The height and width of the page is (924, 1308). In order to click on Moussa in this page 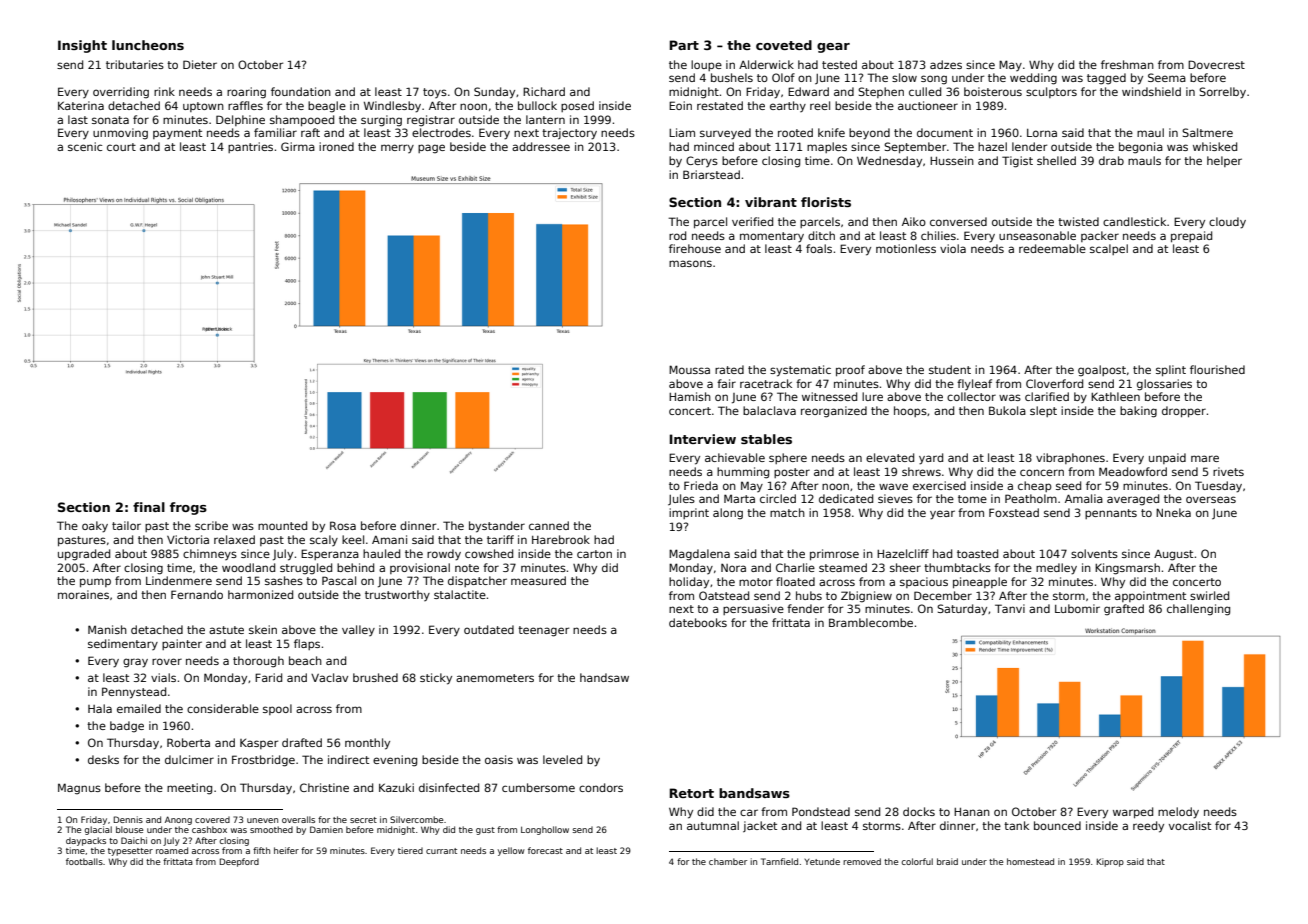, I will do `click(689, 369)`.
